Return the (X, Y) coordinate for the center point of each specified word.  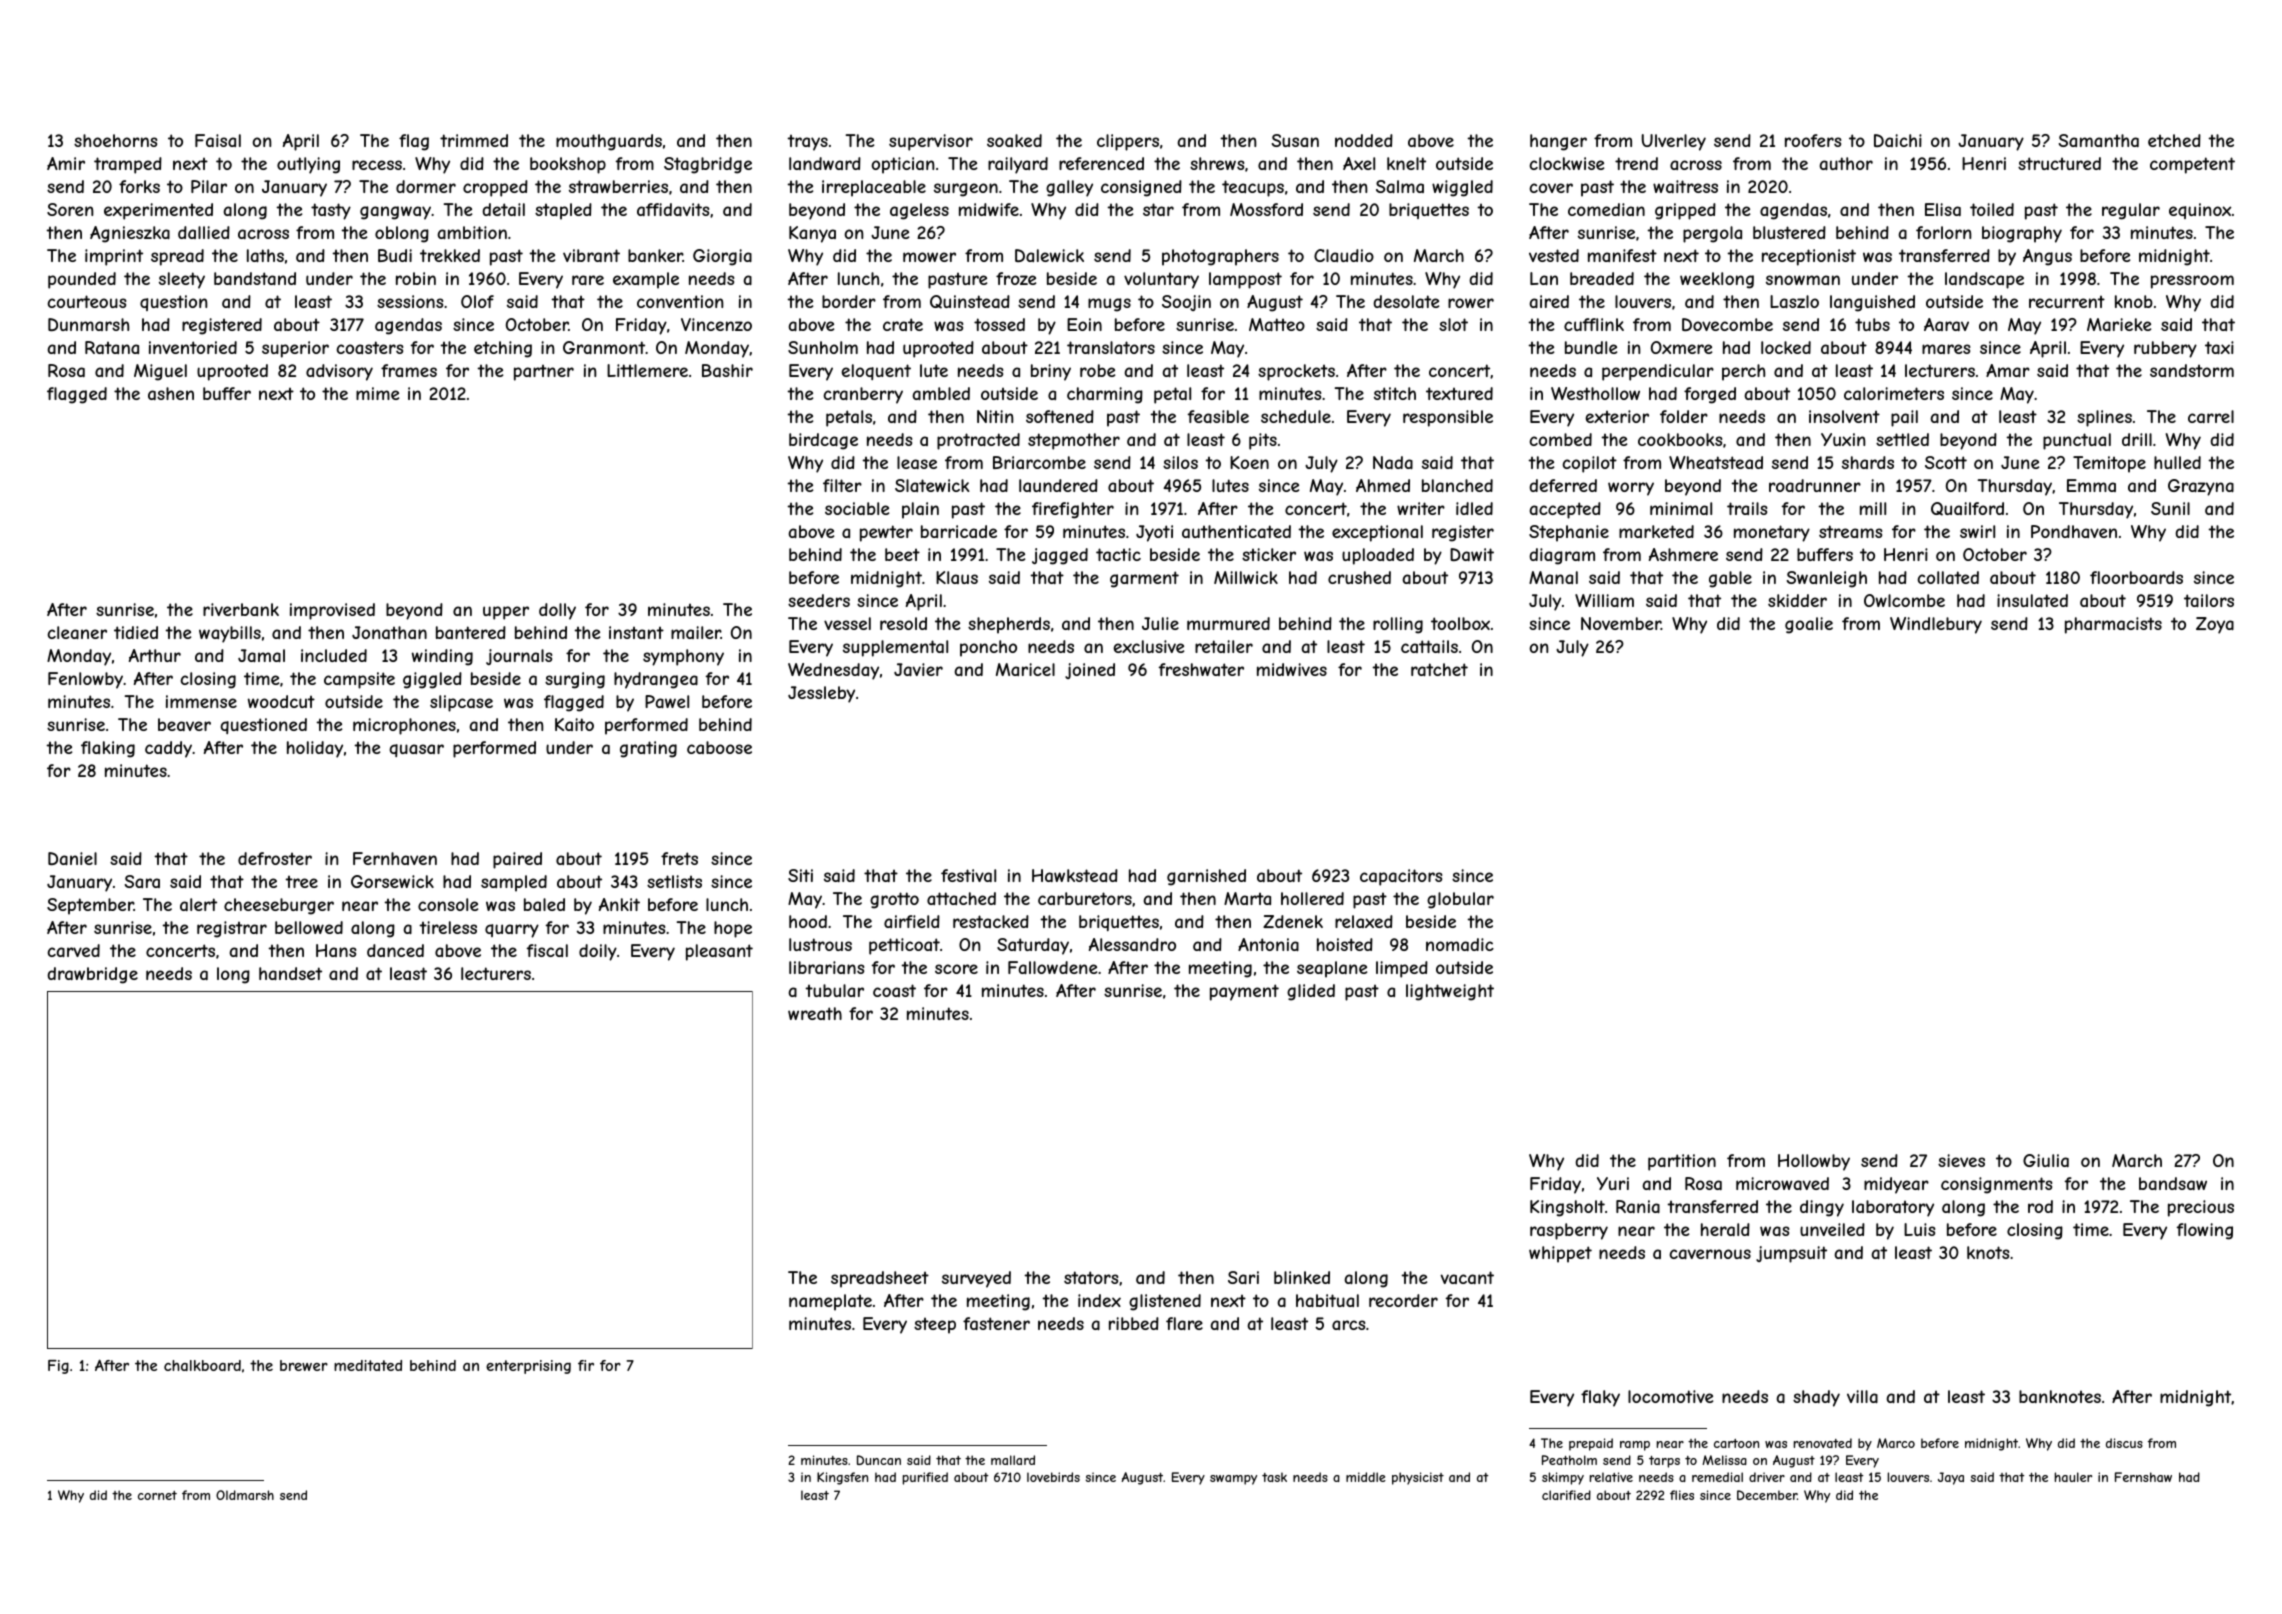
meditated (368, 1365)
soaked (1014, 140)
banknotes (2060, 1396)
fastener (996, 1323)
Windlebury (1936, 625)
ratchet (1439, 669)
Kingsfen (842, 1478)
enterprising (528, 1367)
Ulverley (1674, 142)
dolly (557, 611)
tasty (331, 211)
